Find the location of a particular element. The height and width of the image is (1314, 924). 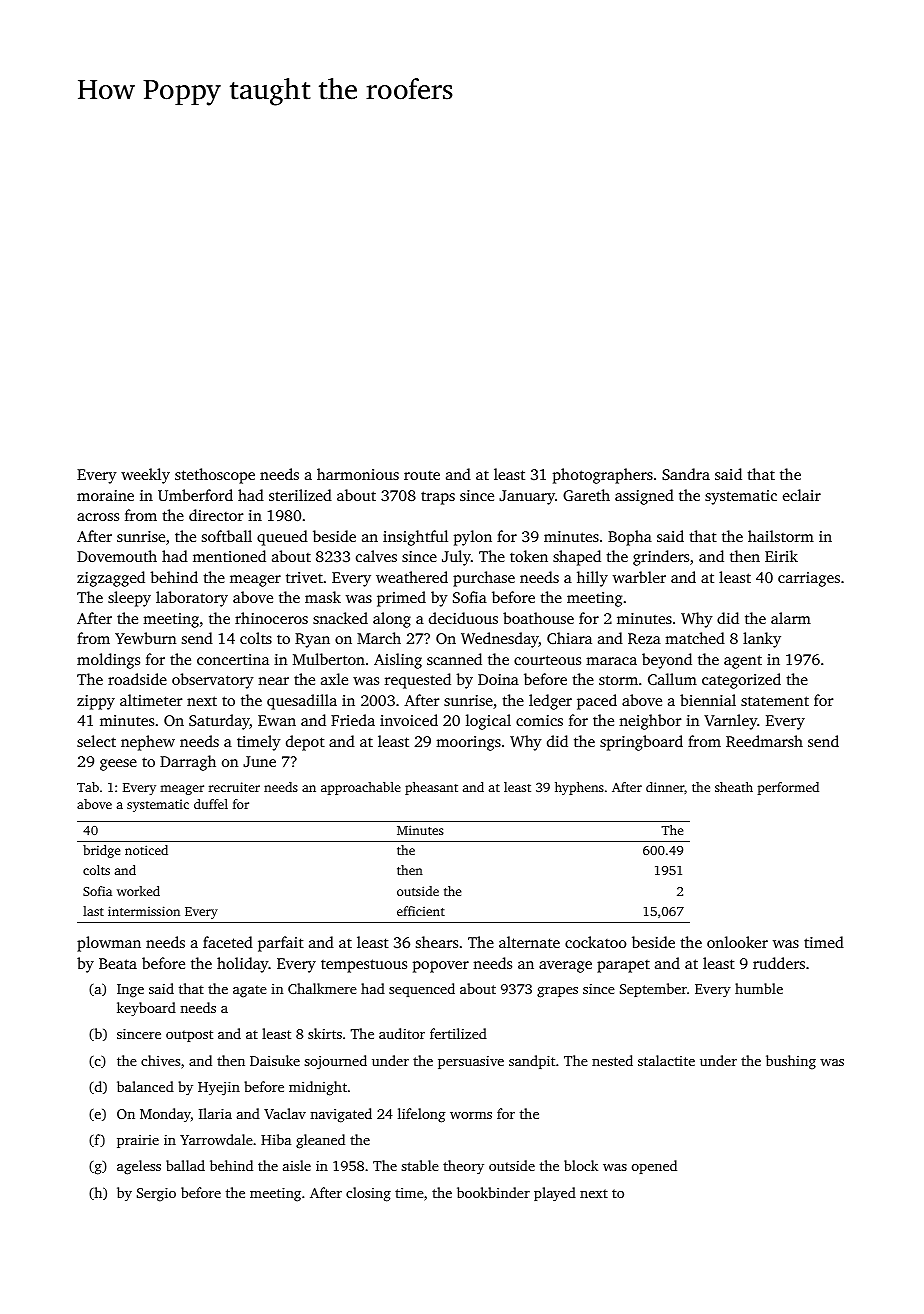

sheath is located at coordinates (734, 787).
